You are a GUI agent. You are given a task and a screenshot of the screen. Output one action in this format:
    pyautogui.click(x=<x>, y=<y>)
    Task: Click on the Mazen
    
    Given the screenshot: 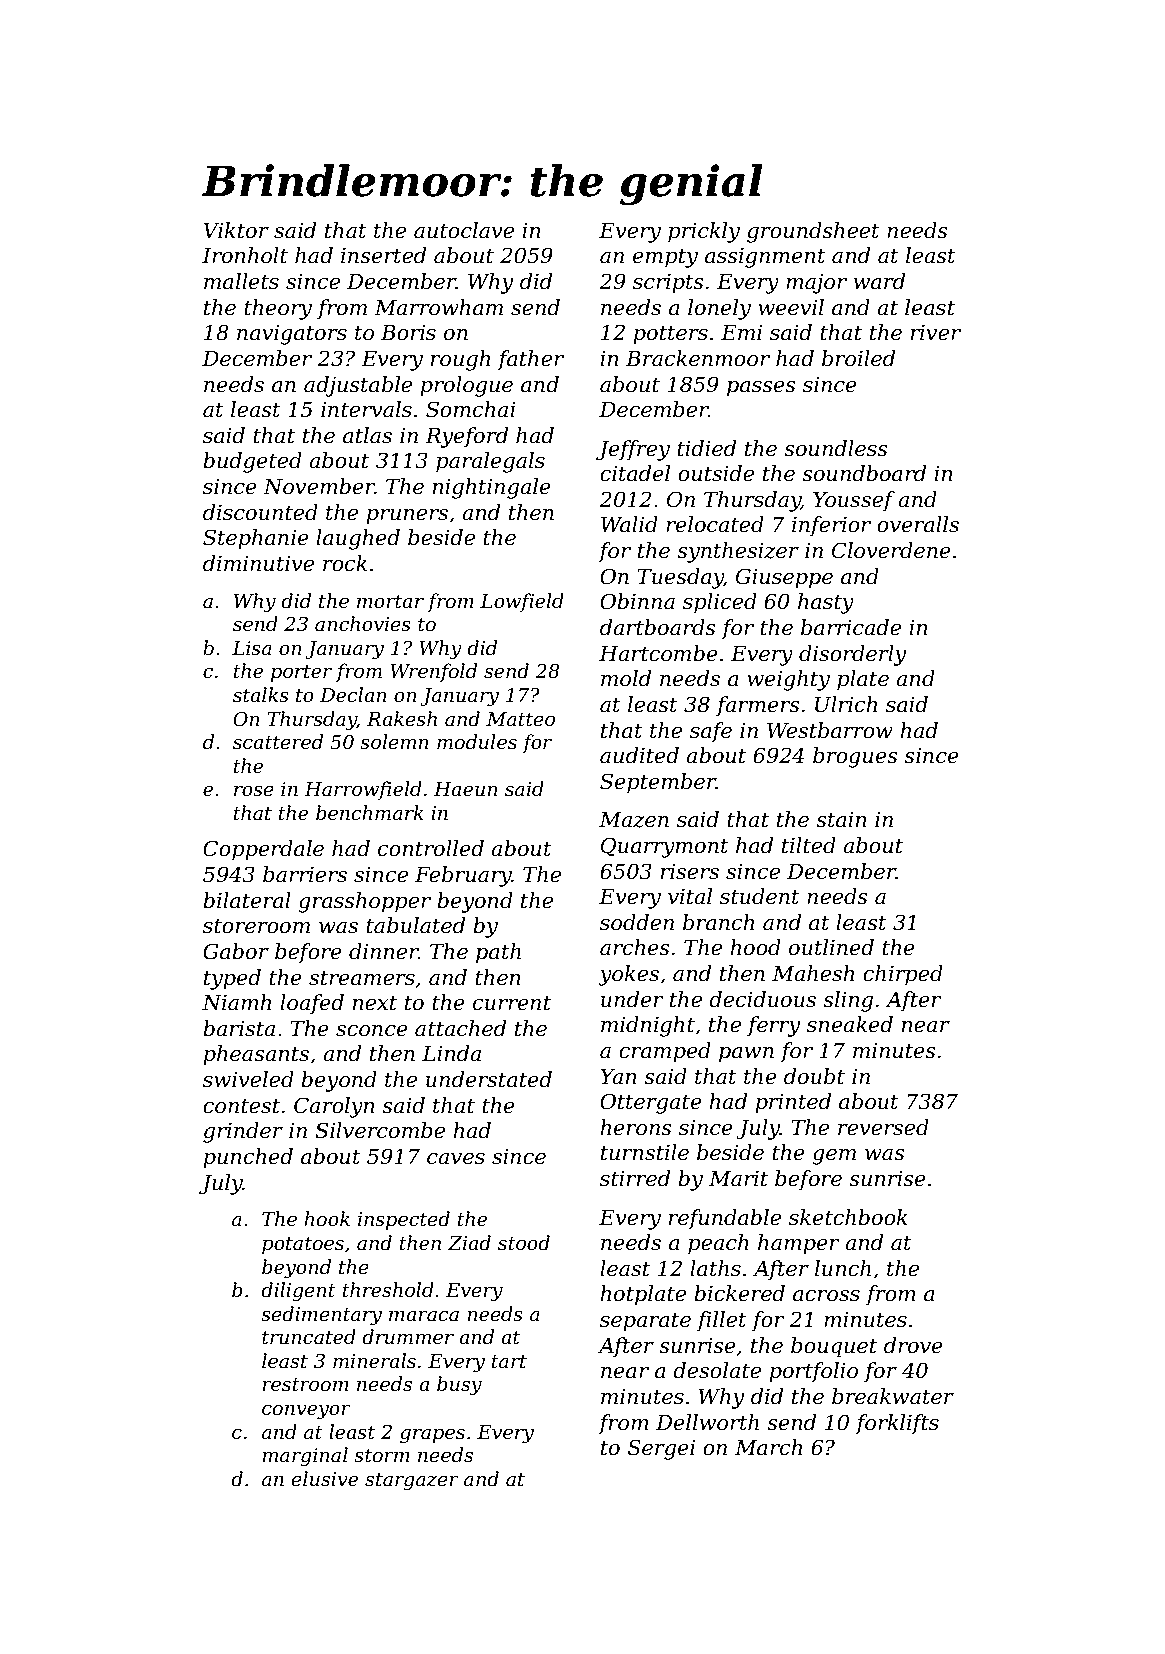 What is the action you would take?
    pyautogui.click(x=634, y=820)
